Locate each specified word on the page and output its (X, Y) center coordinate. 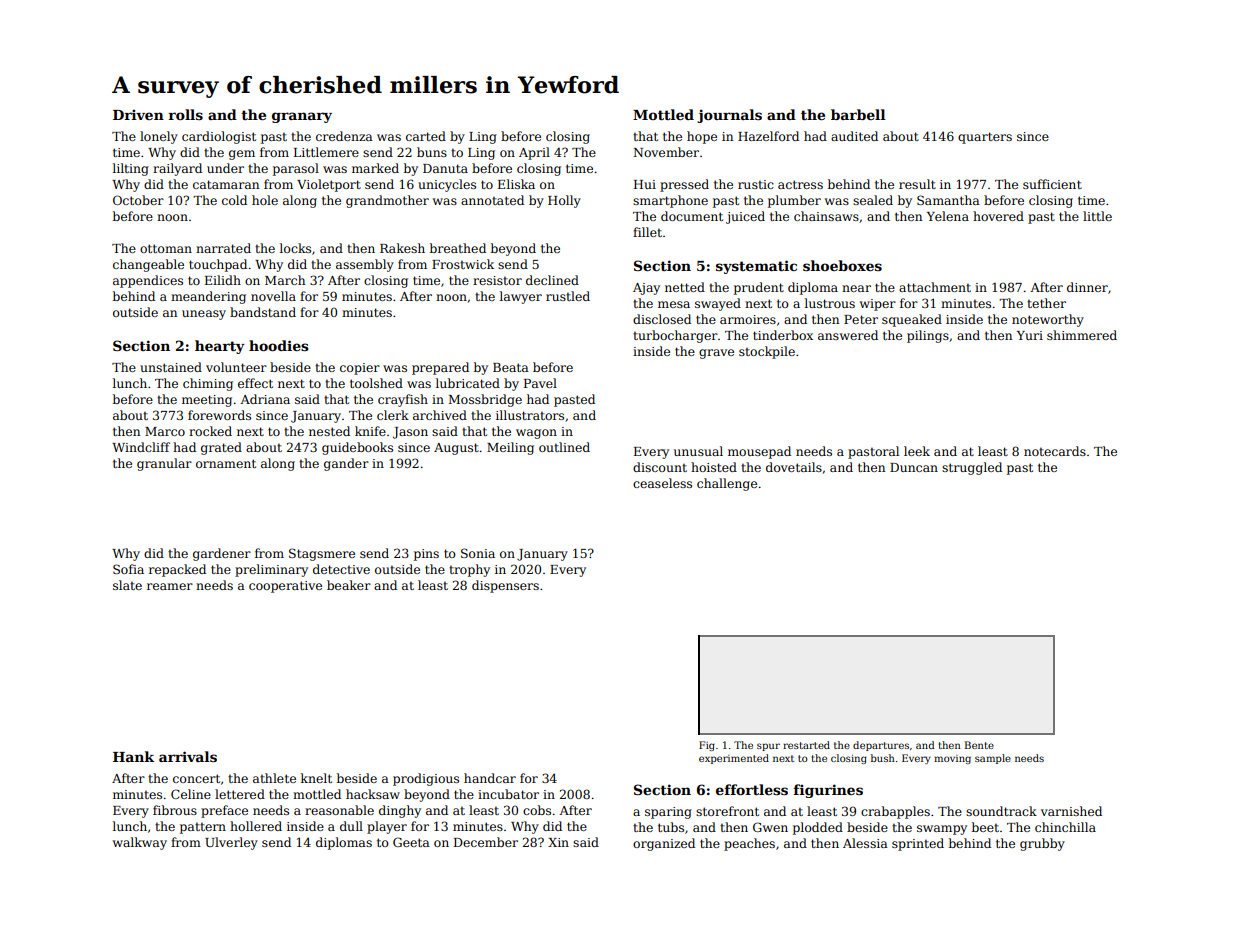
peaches (749, 844)
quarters (985, 138)
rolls (186, 114)
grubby (1042, 844)
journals (729, 116)
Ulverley (231, 843)
